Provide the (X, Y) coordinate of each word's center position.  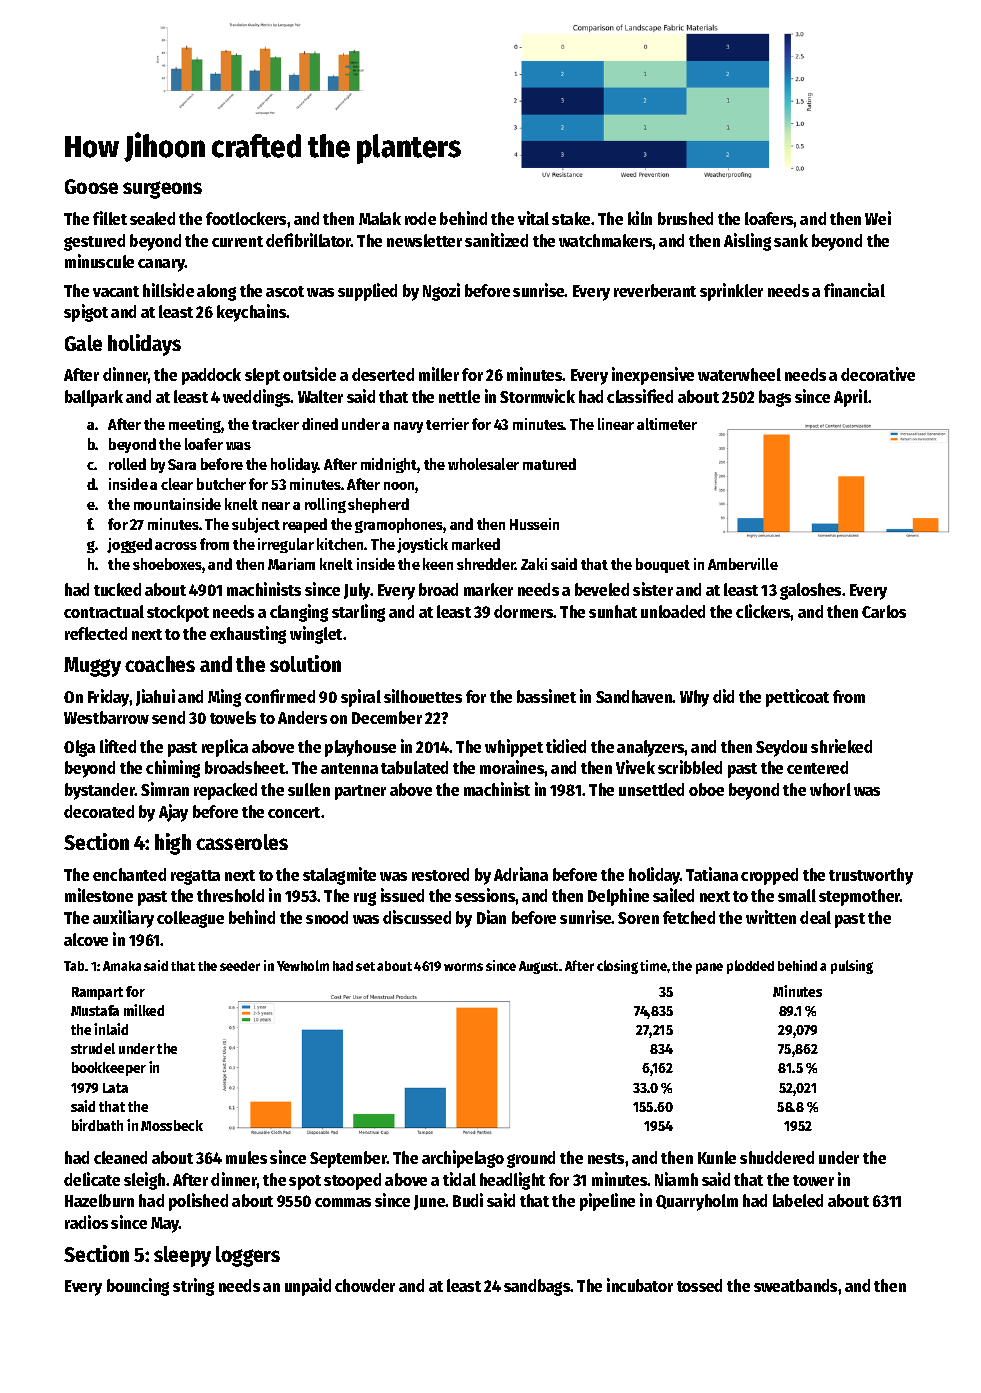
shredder (486, 564)
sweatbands (795, 1285)
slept (262, 376)
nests (606, 1158)
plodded (750, 967)
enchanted (129, 874)
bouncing (138, 1287)
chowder (365, 1285)
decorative (878, 374)
